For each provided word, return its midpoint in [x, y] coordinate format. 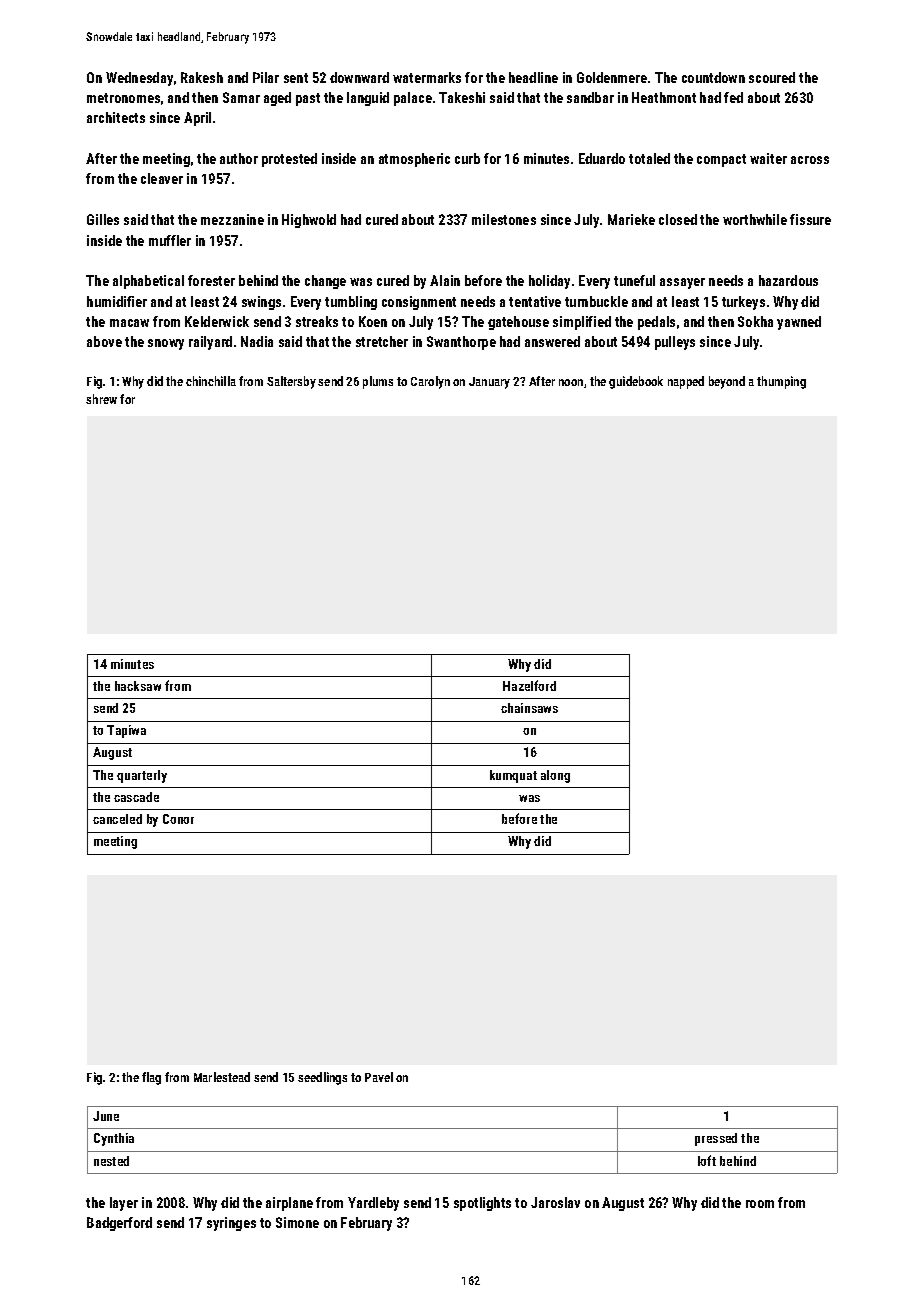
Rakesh [202, 77]
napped [686, 382]
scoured [772, 77]
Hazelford [529, 685]
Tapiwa [126, 731]
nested [111, 1161]
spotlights [482, 1204]
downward [359, 77]
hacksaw [138, 686]
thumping [781, 382]
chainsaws [529, 708]
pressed [716, 1139]
